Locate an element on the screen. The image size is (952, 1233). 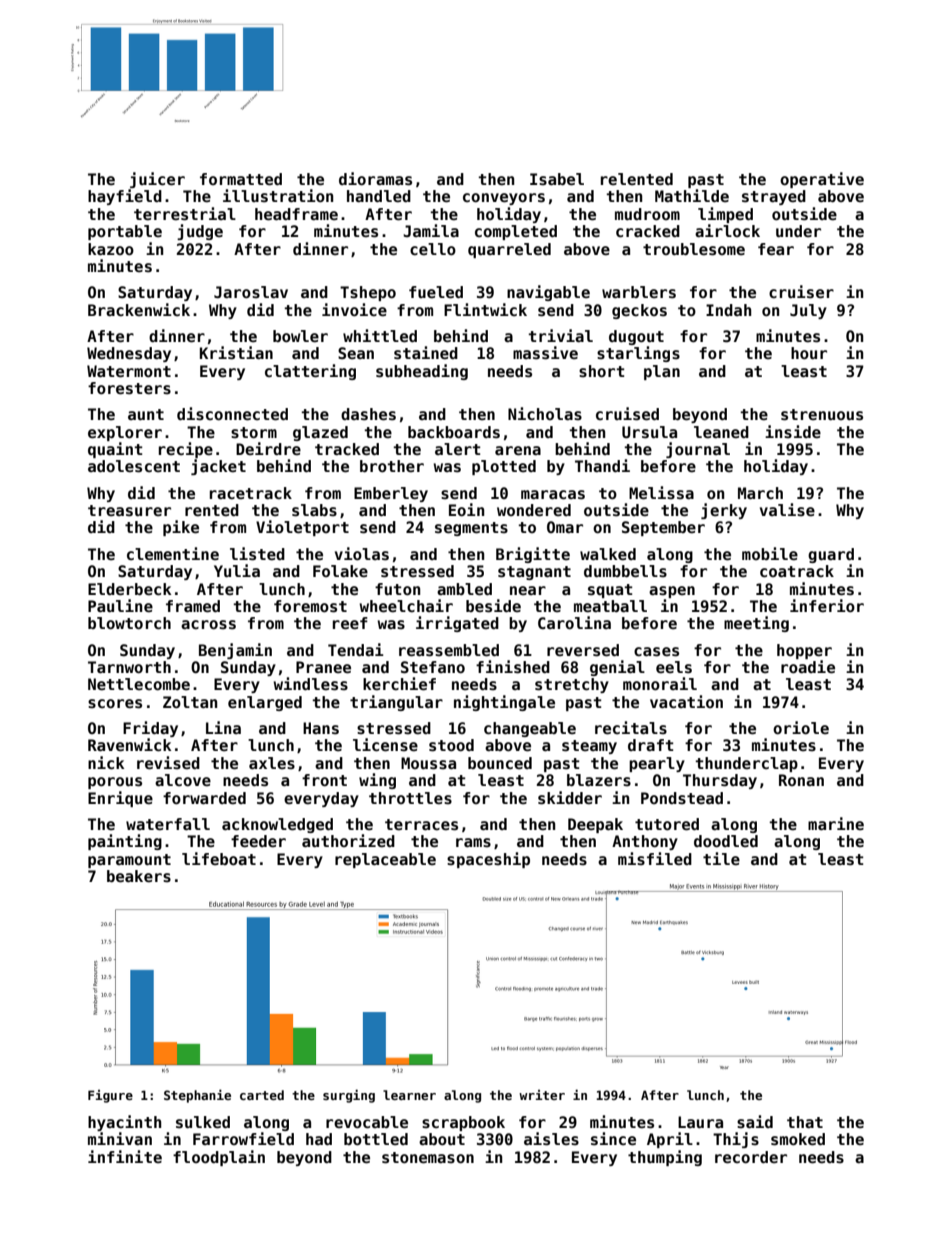
Laura is located at coordinates (700, 1122).
